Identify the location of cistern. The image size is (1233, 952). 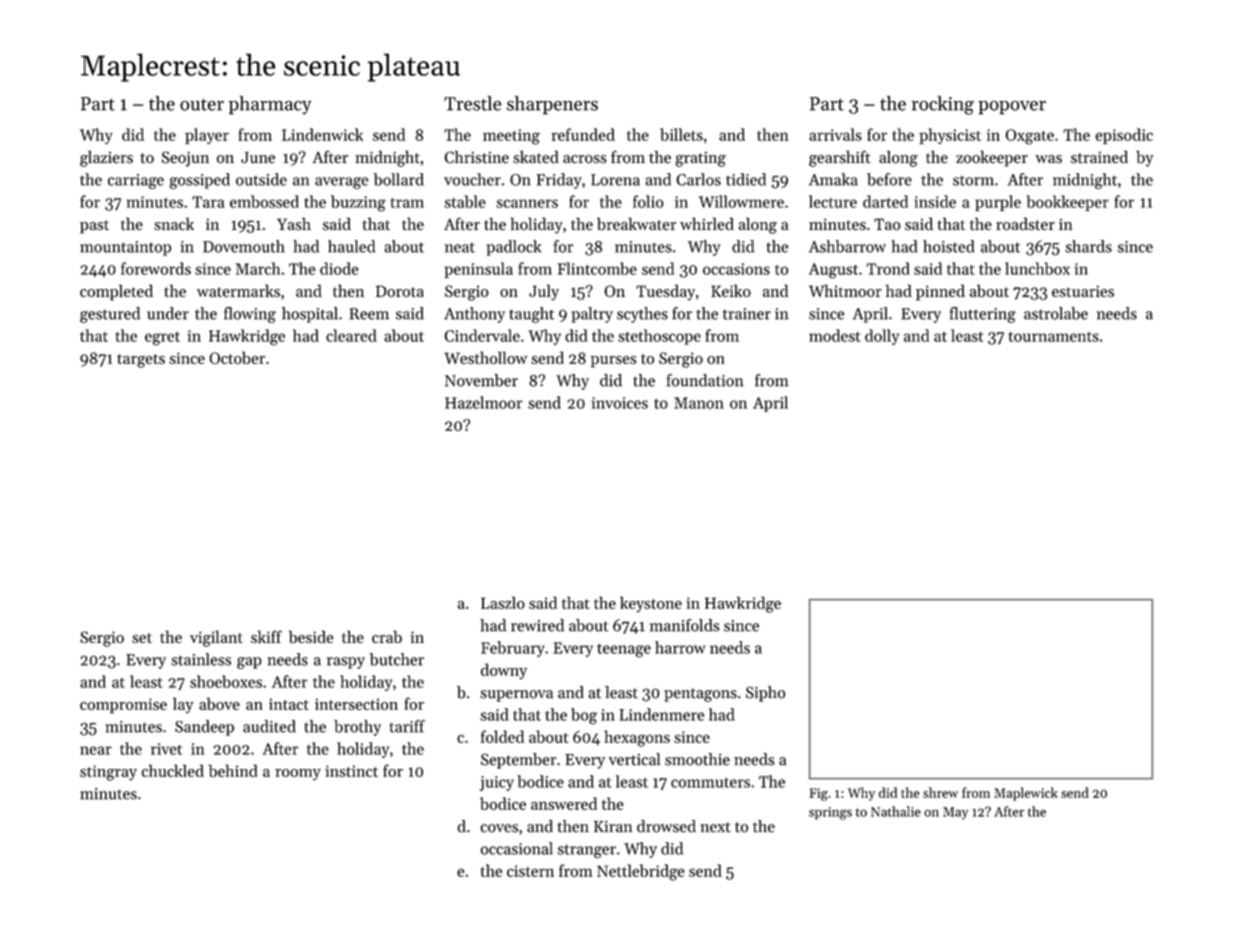
(530, 871).
